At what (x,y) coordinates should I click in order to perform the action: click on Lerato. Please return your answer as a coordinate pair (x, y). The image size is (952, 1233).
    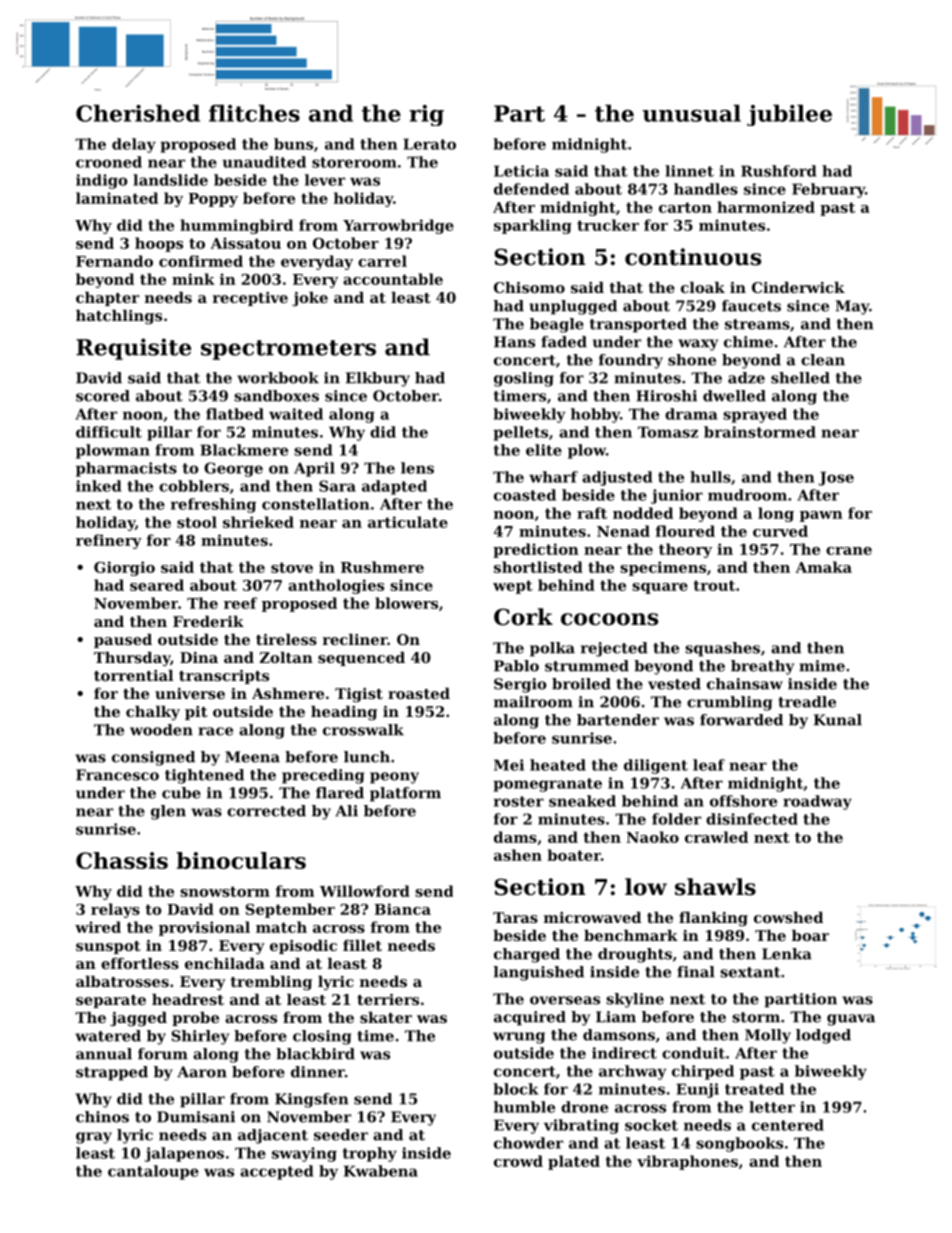
    Looking at the image, I should click on (429, 144).
